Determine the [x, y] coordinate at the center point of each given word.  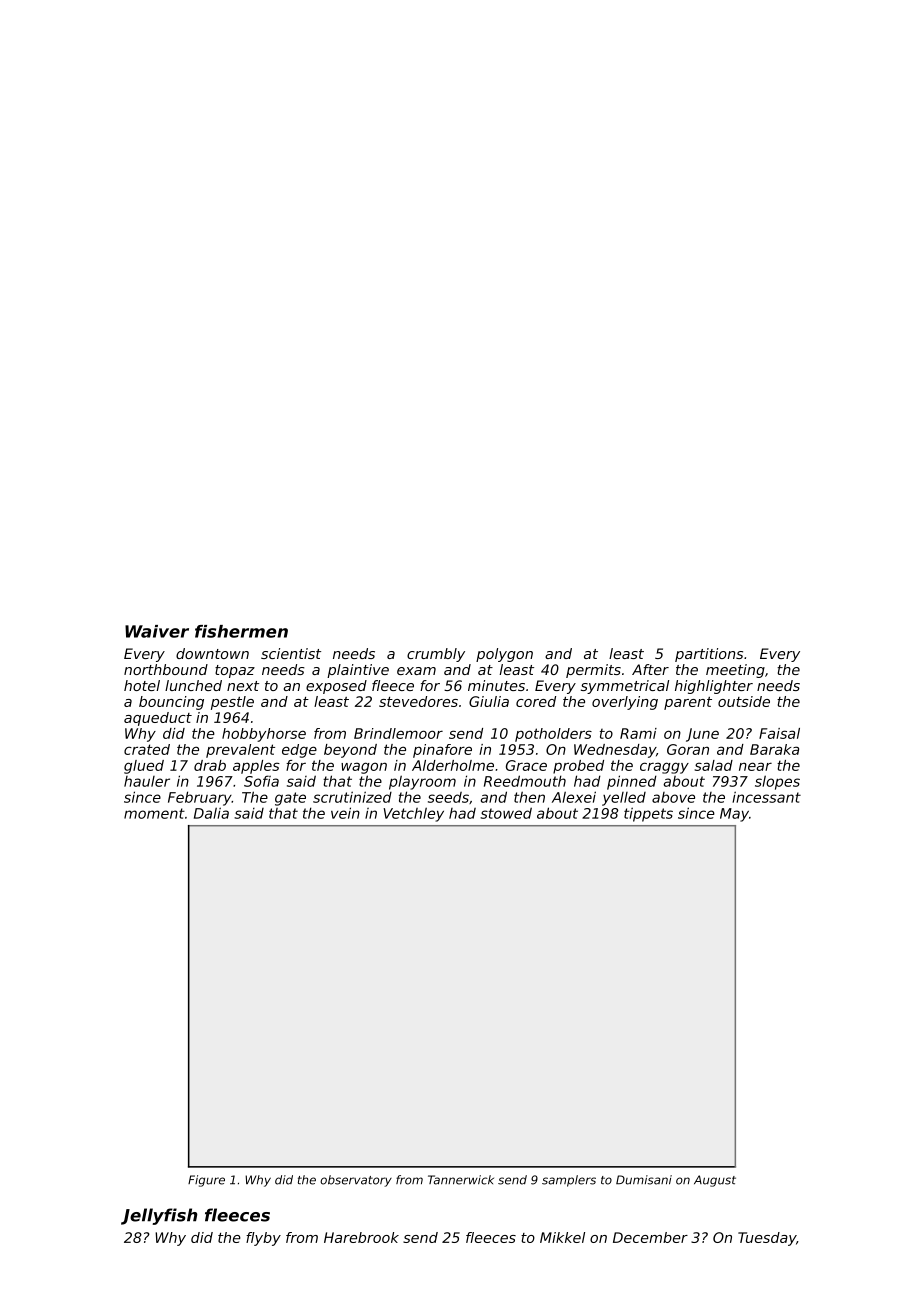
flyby [263, 1239]
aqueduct [158, 719]
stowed [506, 813]
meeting [735, 671]
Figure [206, 1181]
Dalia [211, 813]
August [715, 1181]
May [734, 815]
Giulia [489, 701]
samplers [569, 1181]
